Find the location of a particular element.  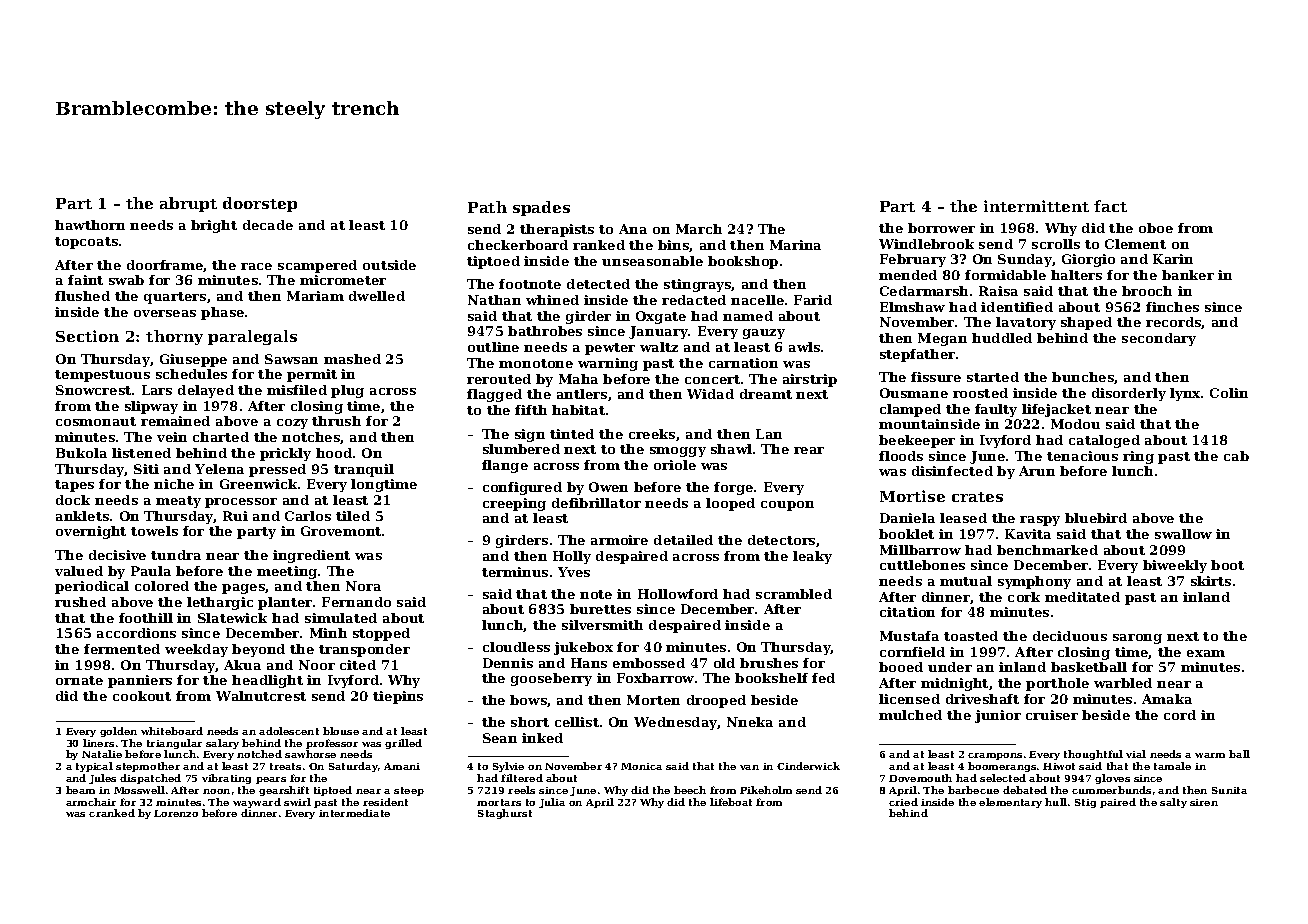

cab is located at coordinates (1236, 456).
